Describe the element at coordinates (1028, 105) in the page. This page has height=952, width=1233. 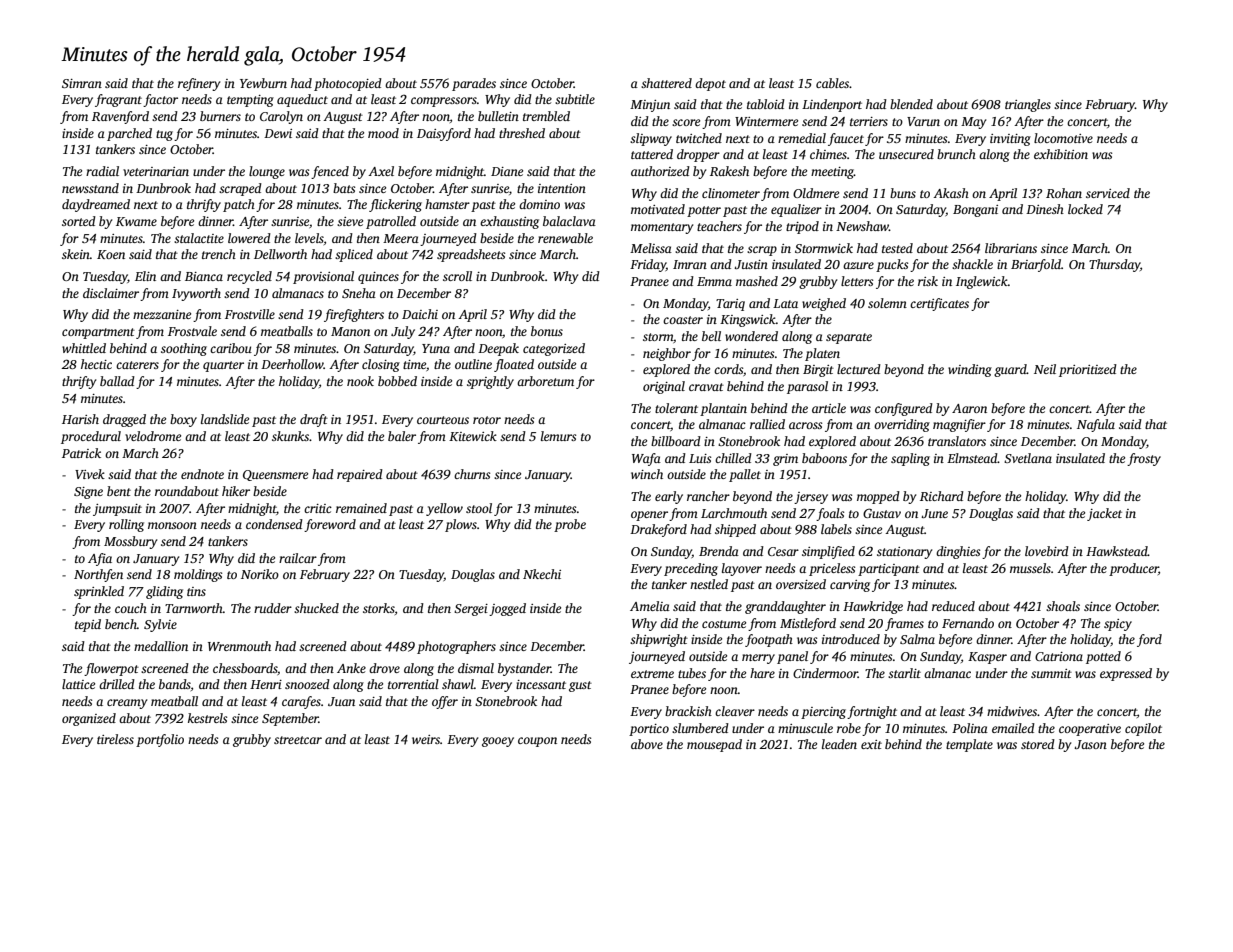
I see `triangles` at that location.
